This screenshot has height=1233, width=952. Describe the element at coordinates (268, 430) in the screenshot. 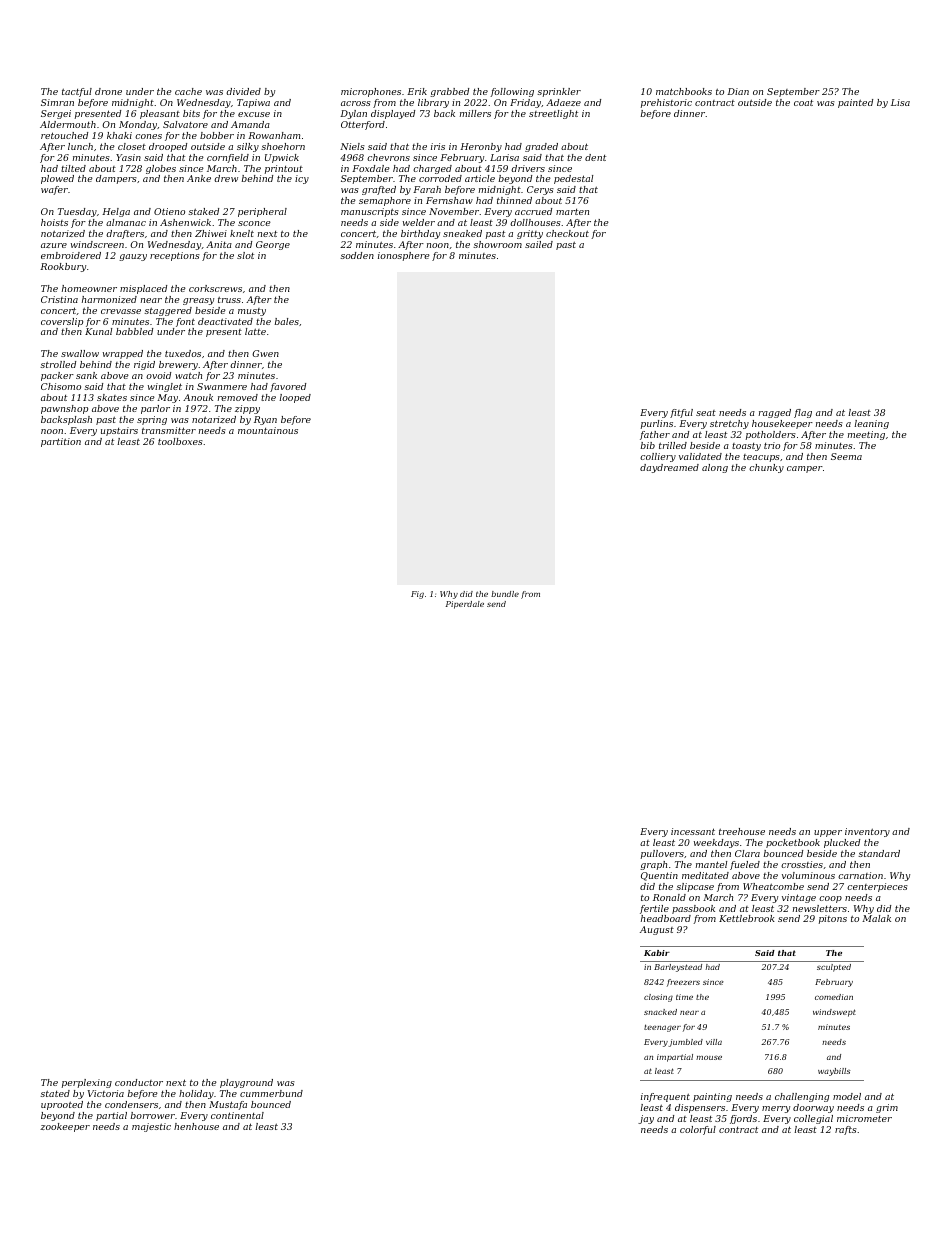

I see `mountainous` at that location.
